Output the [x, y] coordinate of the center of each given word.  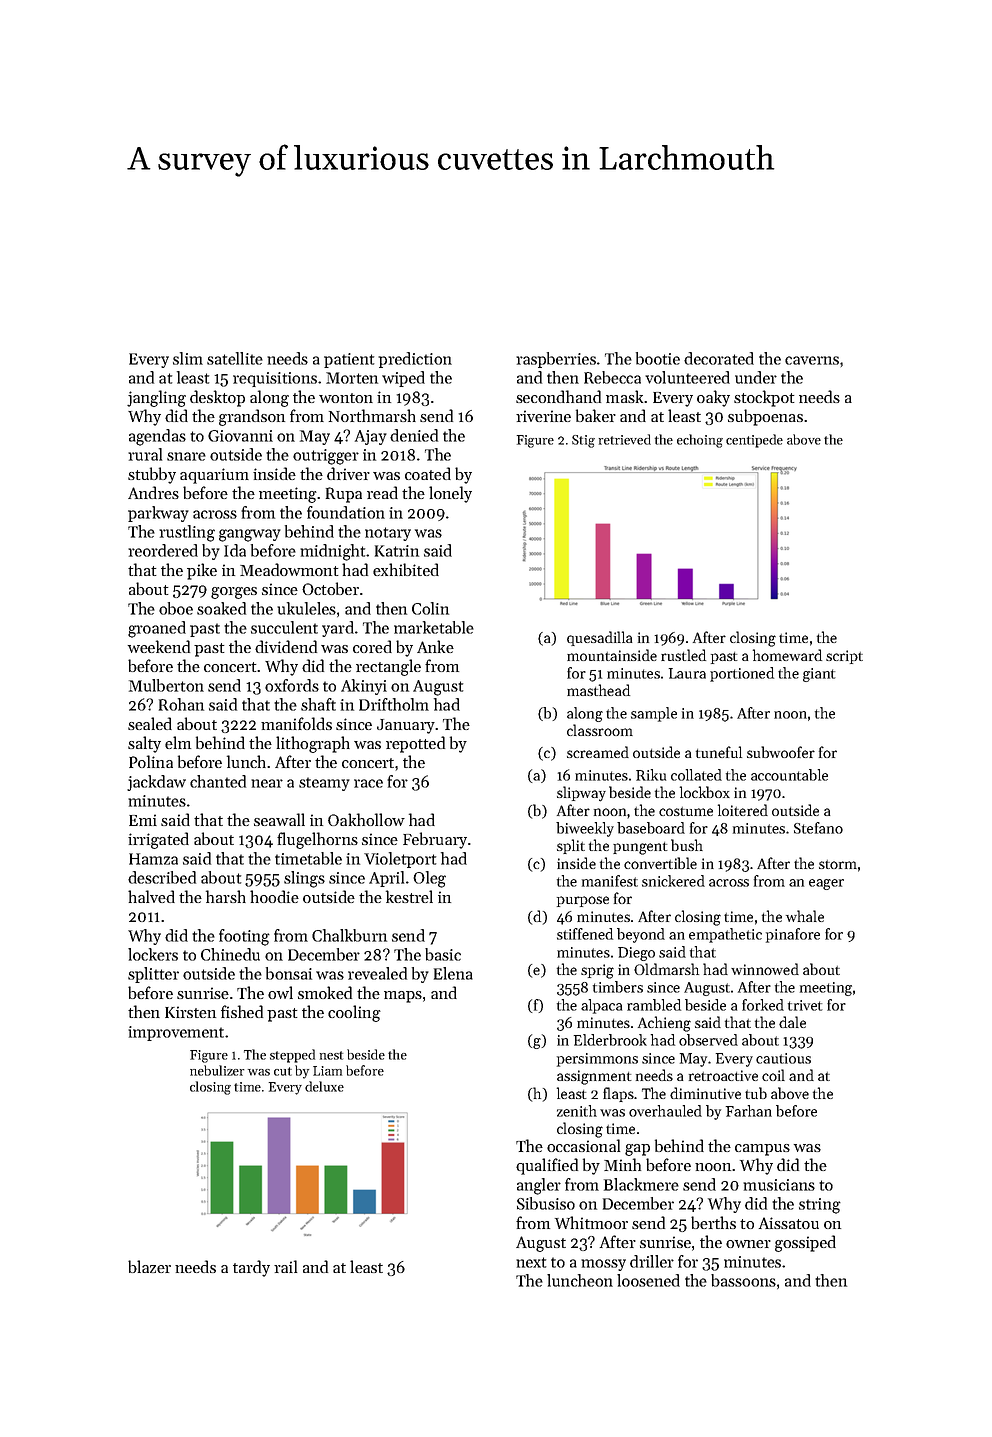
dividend [286, 646]
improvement [176, 1033]
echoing [700, 441]
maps [403, 997]
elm [178, 742]
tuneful [719, 752]
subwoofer [781, 752]
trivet [805, 1005]
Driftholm [394, 704]
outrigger [326, 457]
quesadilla [599, 638]
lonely [450, 494]
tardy [251, 1268]
